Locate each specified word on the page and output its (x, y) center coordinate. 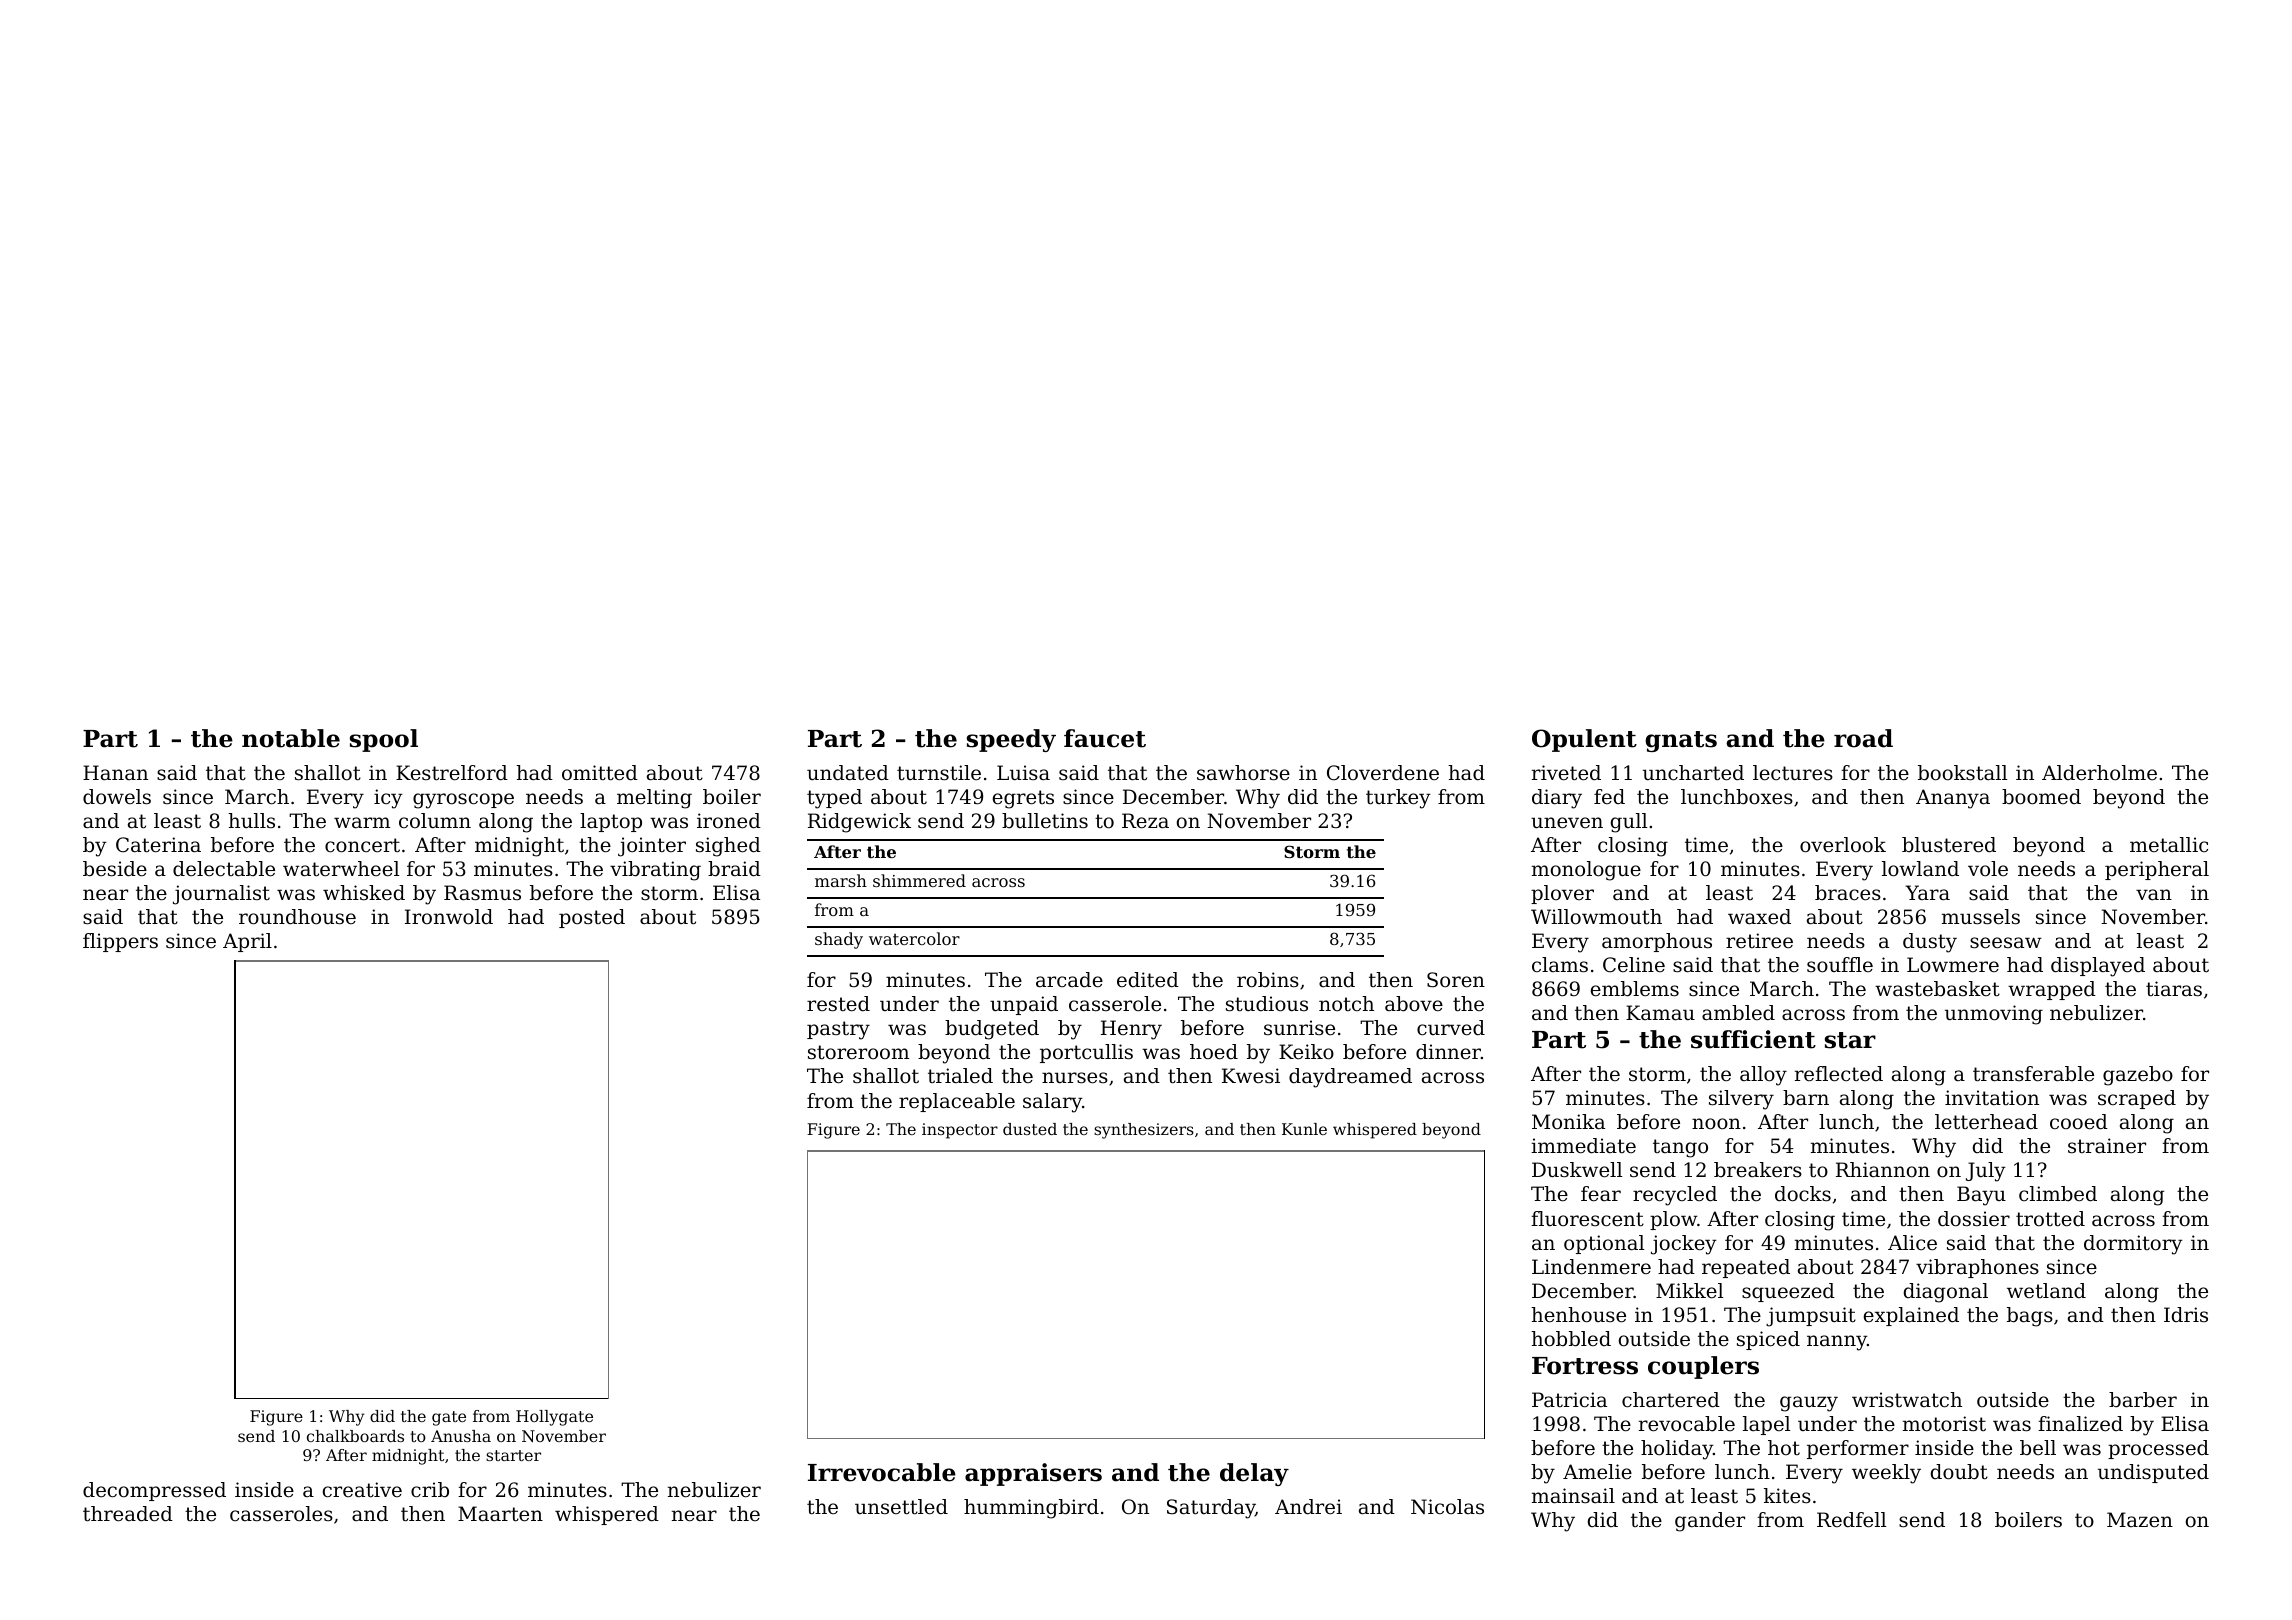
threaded (128, 1514)
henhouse (1578, 1315)
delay (1254, 1474)
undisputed (2153, 1473)
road (1863, 738)
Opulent (1584, 740)
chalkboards (355, 1436)
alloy (1763, 1076)
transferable (2033, 1074)
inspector (960, 1131)
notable (291, 738)
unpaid (1024, 1005)
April (247, 942)
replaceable (957, 1102)
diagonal (1946, 1293)
